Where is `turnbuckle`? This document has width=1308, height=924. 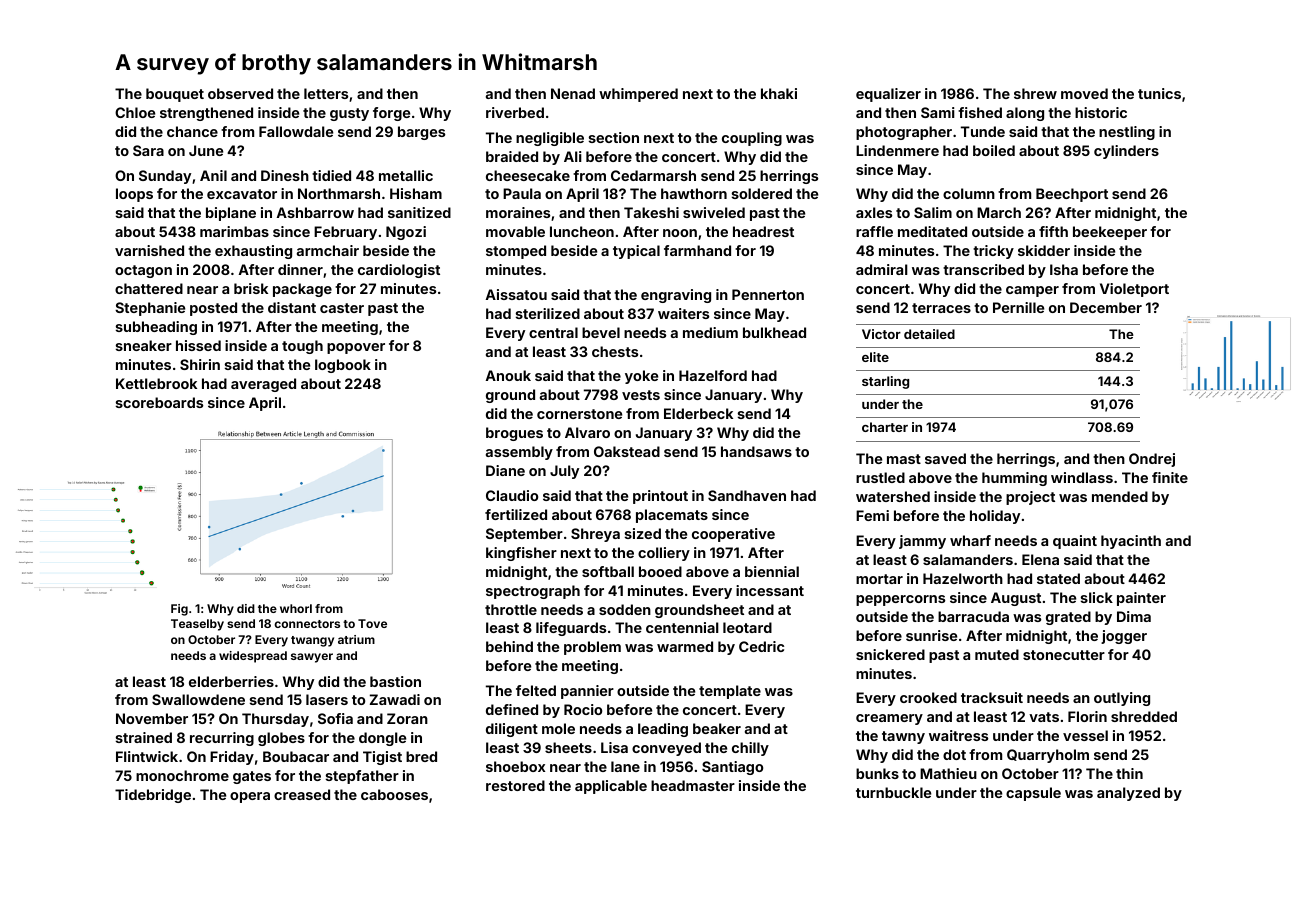 turnbuckle is located at coordinates (893, 792).
